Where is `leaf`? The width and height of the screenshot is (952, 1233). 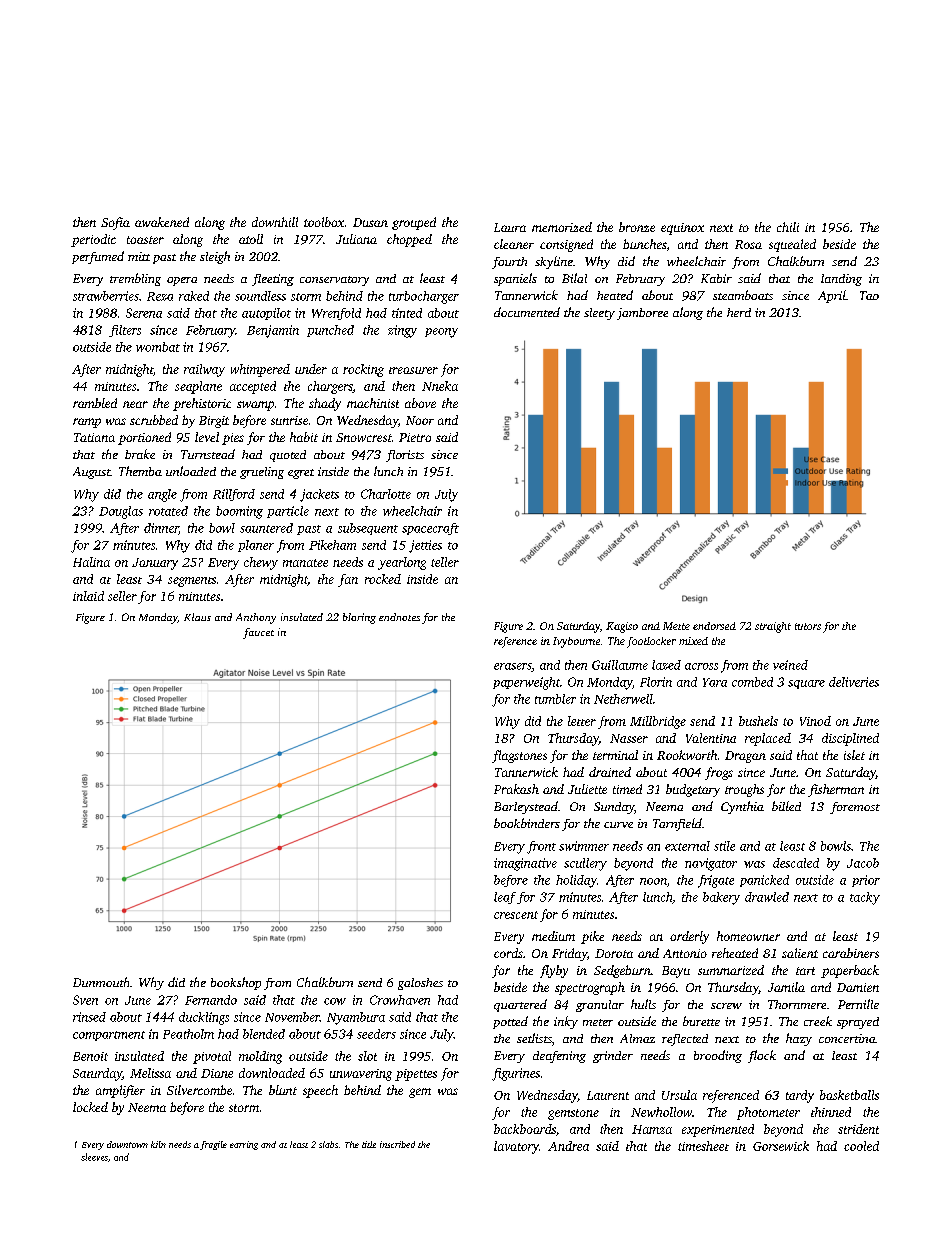
leaf is located at coordinates (505, 898).
